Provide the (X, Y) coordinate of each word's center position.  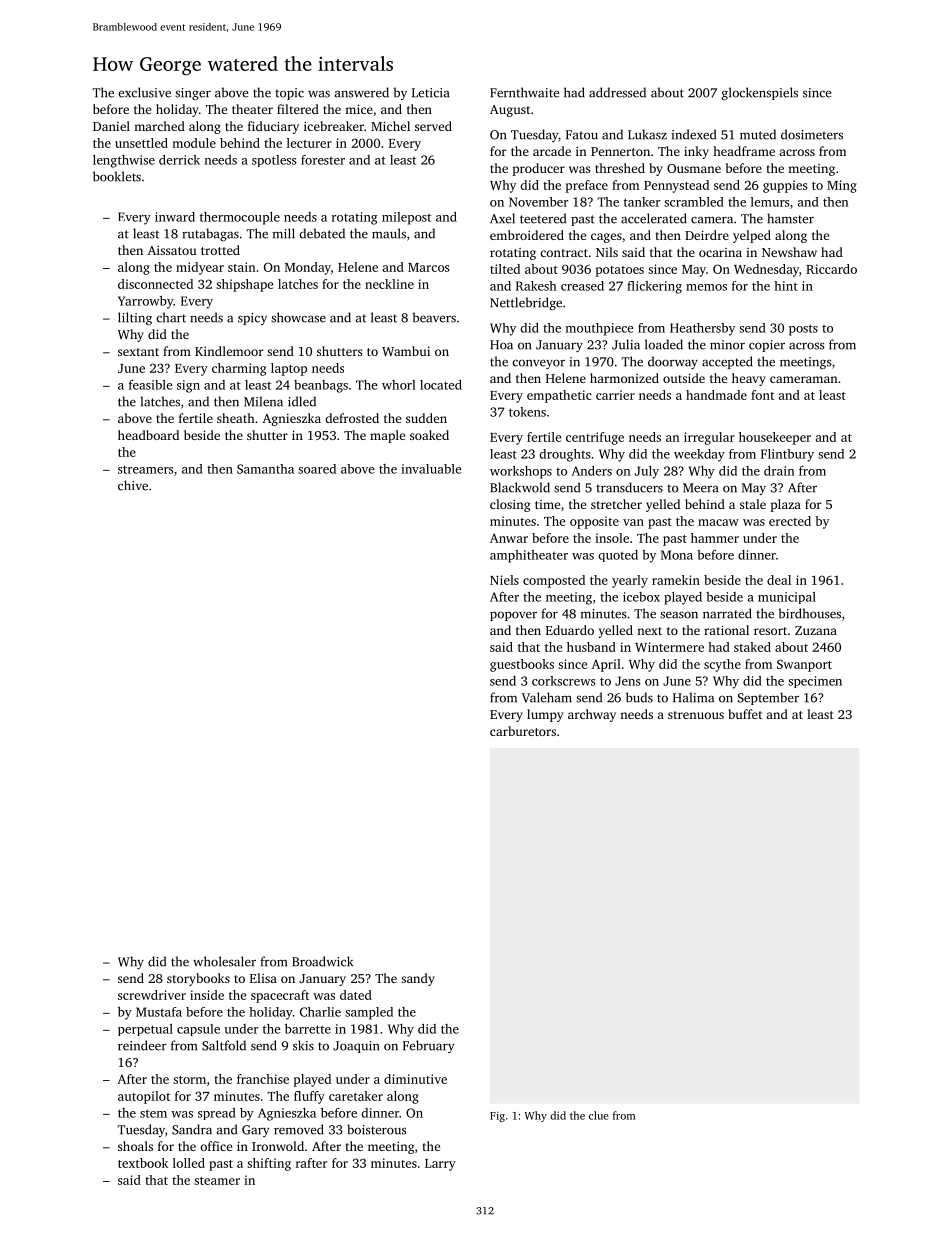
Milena (263, 401)
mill (284, 233)
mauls (389, 233)
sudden (426, 418)
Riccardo (831, 269)
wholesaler (224, 961)
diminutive (415, 1079)
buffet (745, 714)
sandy (418, 979)
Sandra (192, 1129)
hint (786, 286)
